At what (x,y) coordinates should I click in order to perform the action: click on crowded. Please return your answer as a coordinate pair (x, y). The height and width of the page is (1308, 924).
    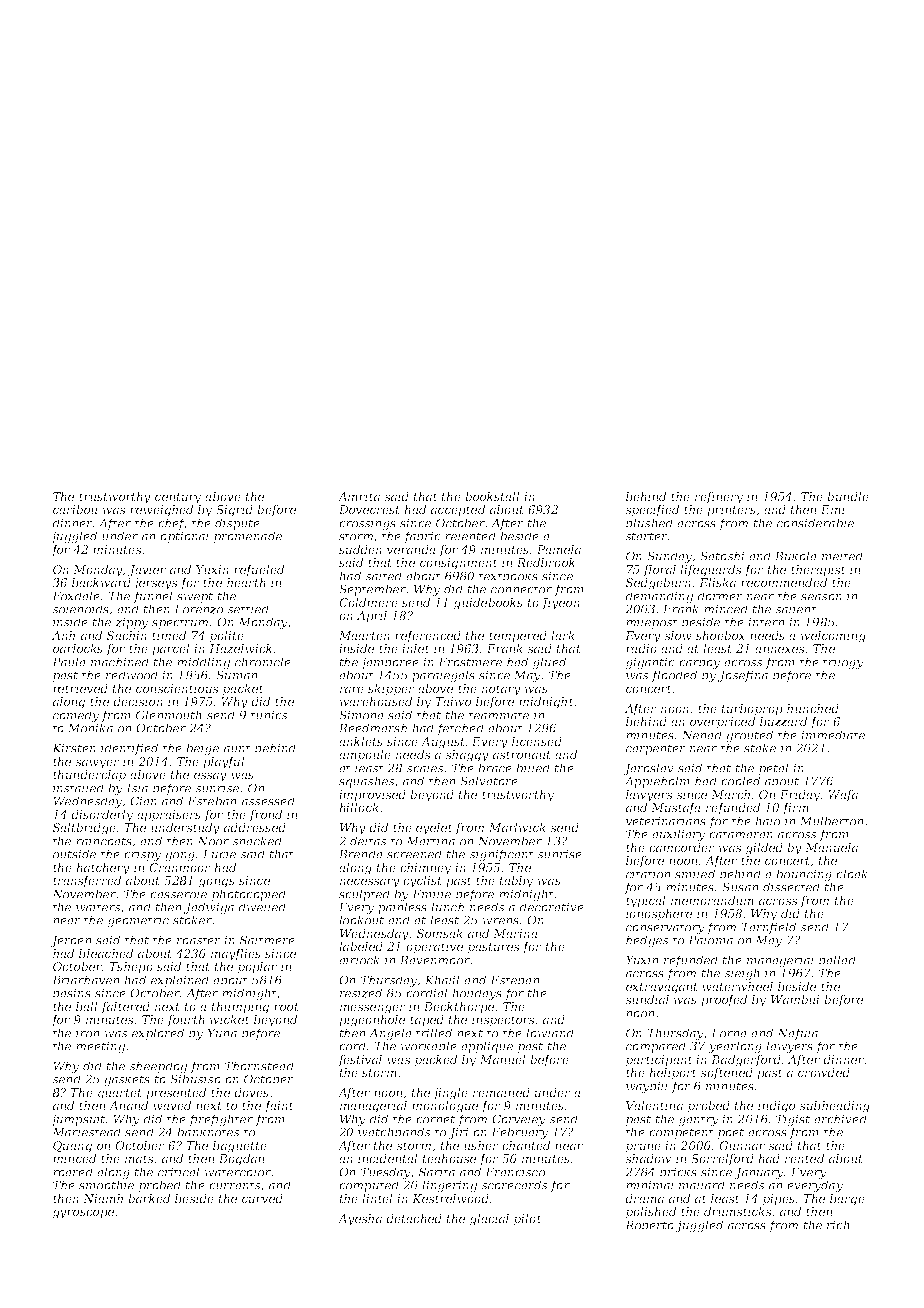
    Looking at the image, I should click on (824, 1072).
